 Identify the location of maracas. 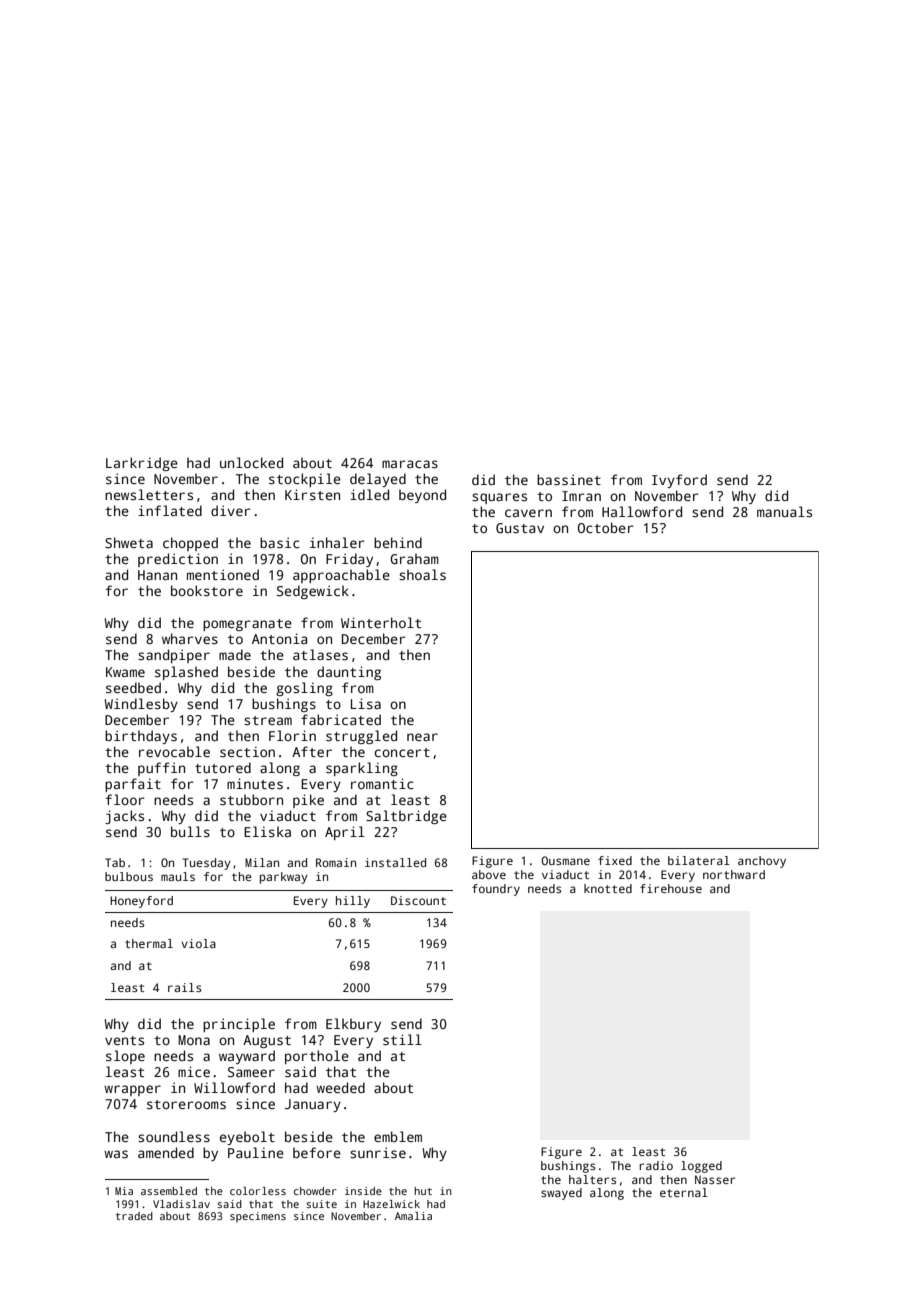
(410, 464).
